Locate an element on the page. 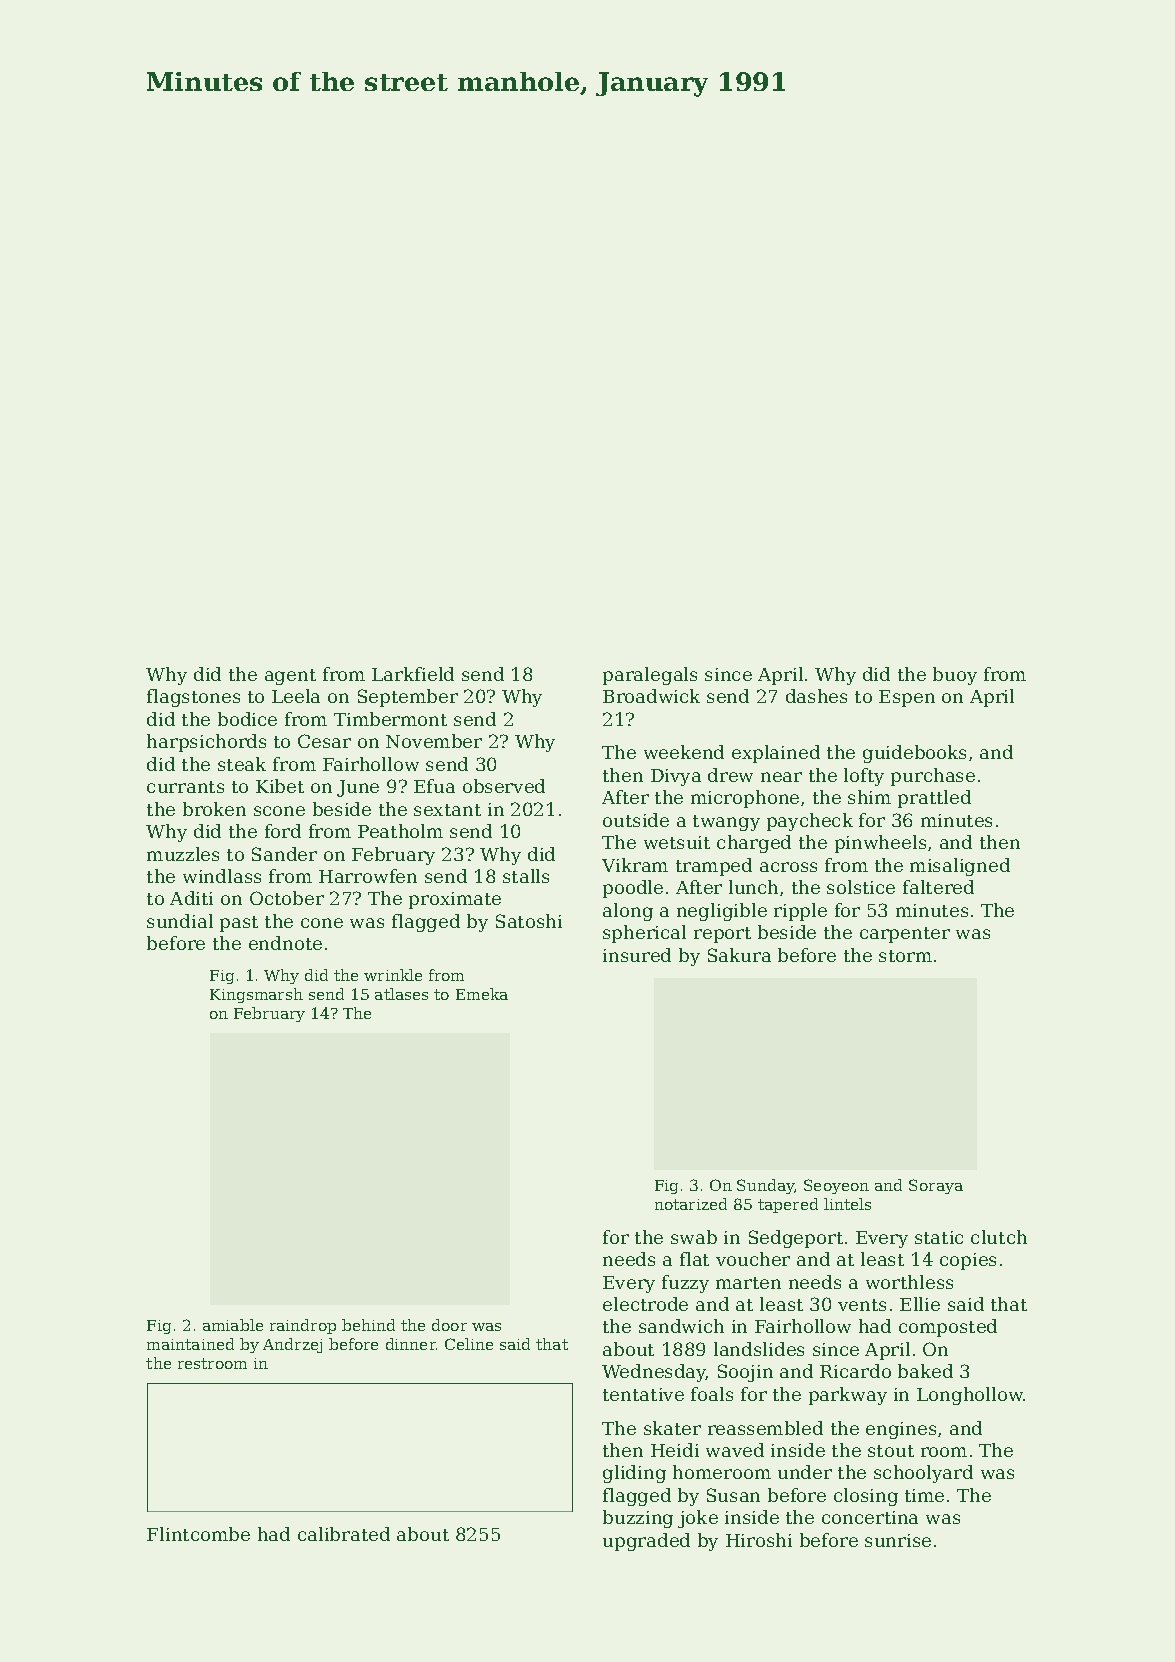 This image has width=1175, height=1662. Kingsmarsh is located at coordinates (256, 995).
